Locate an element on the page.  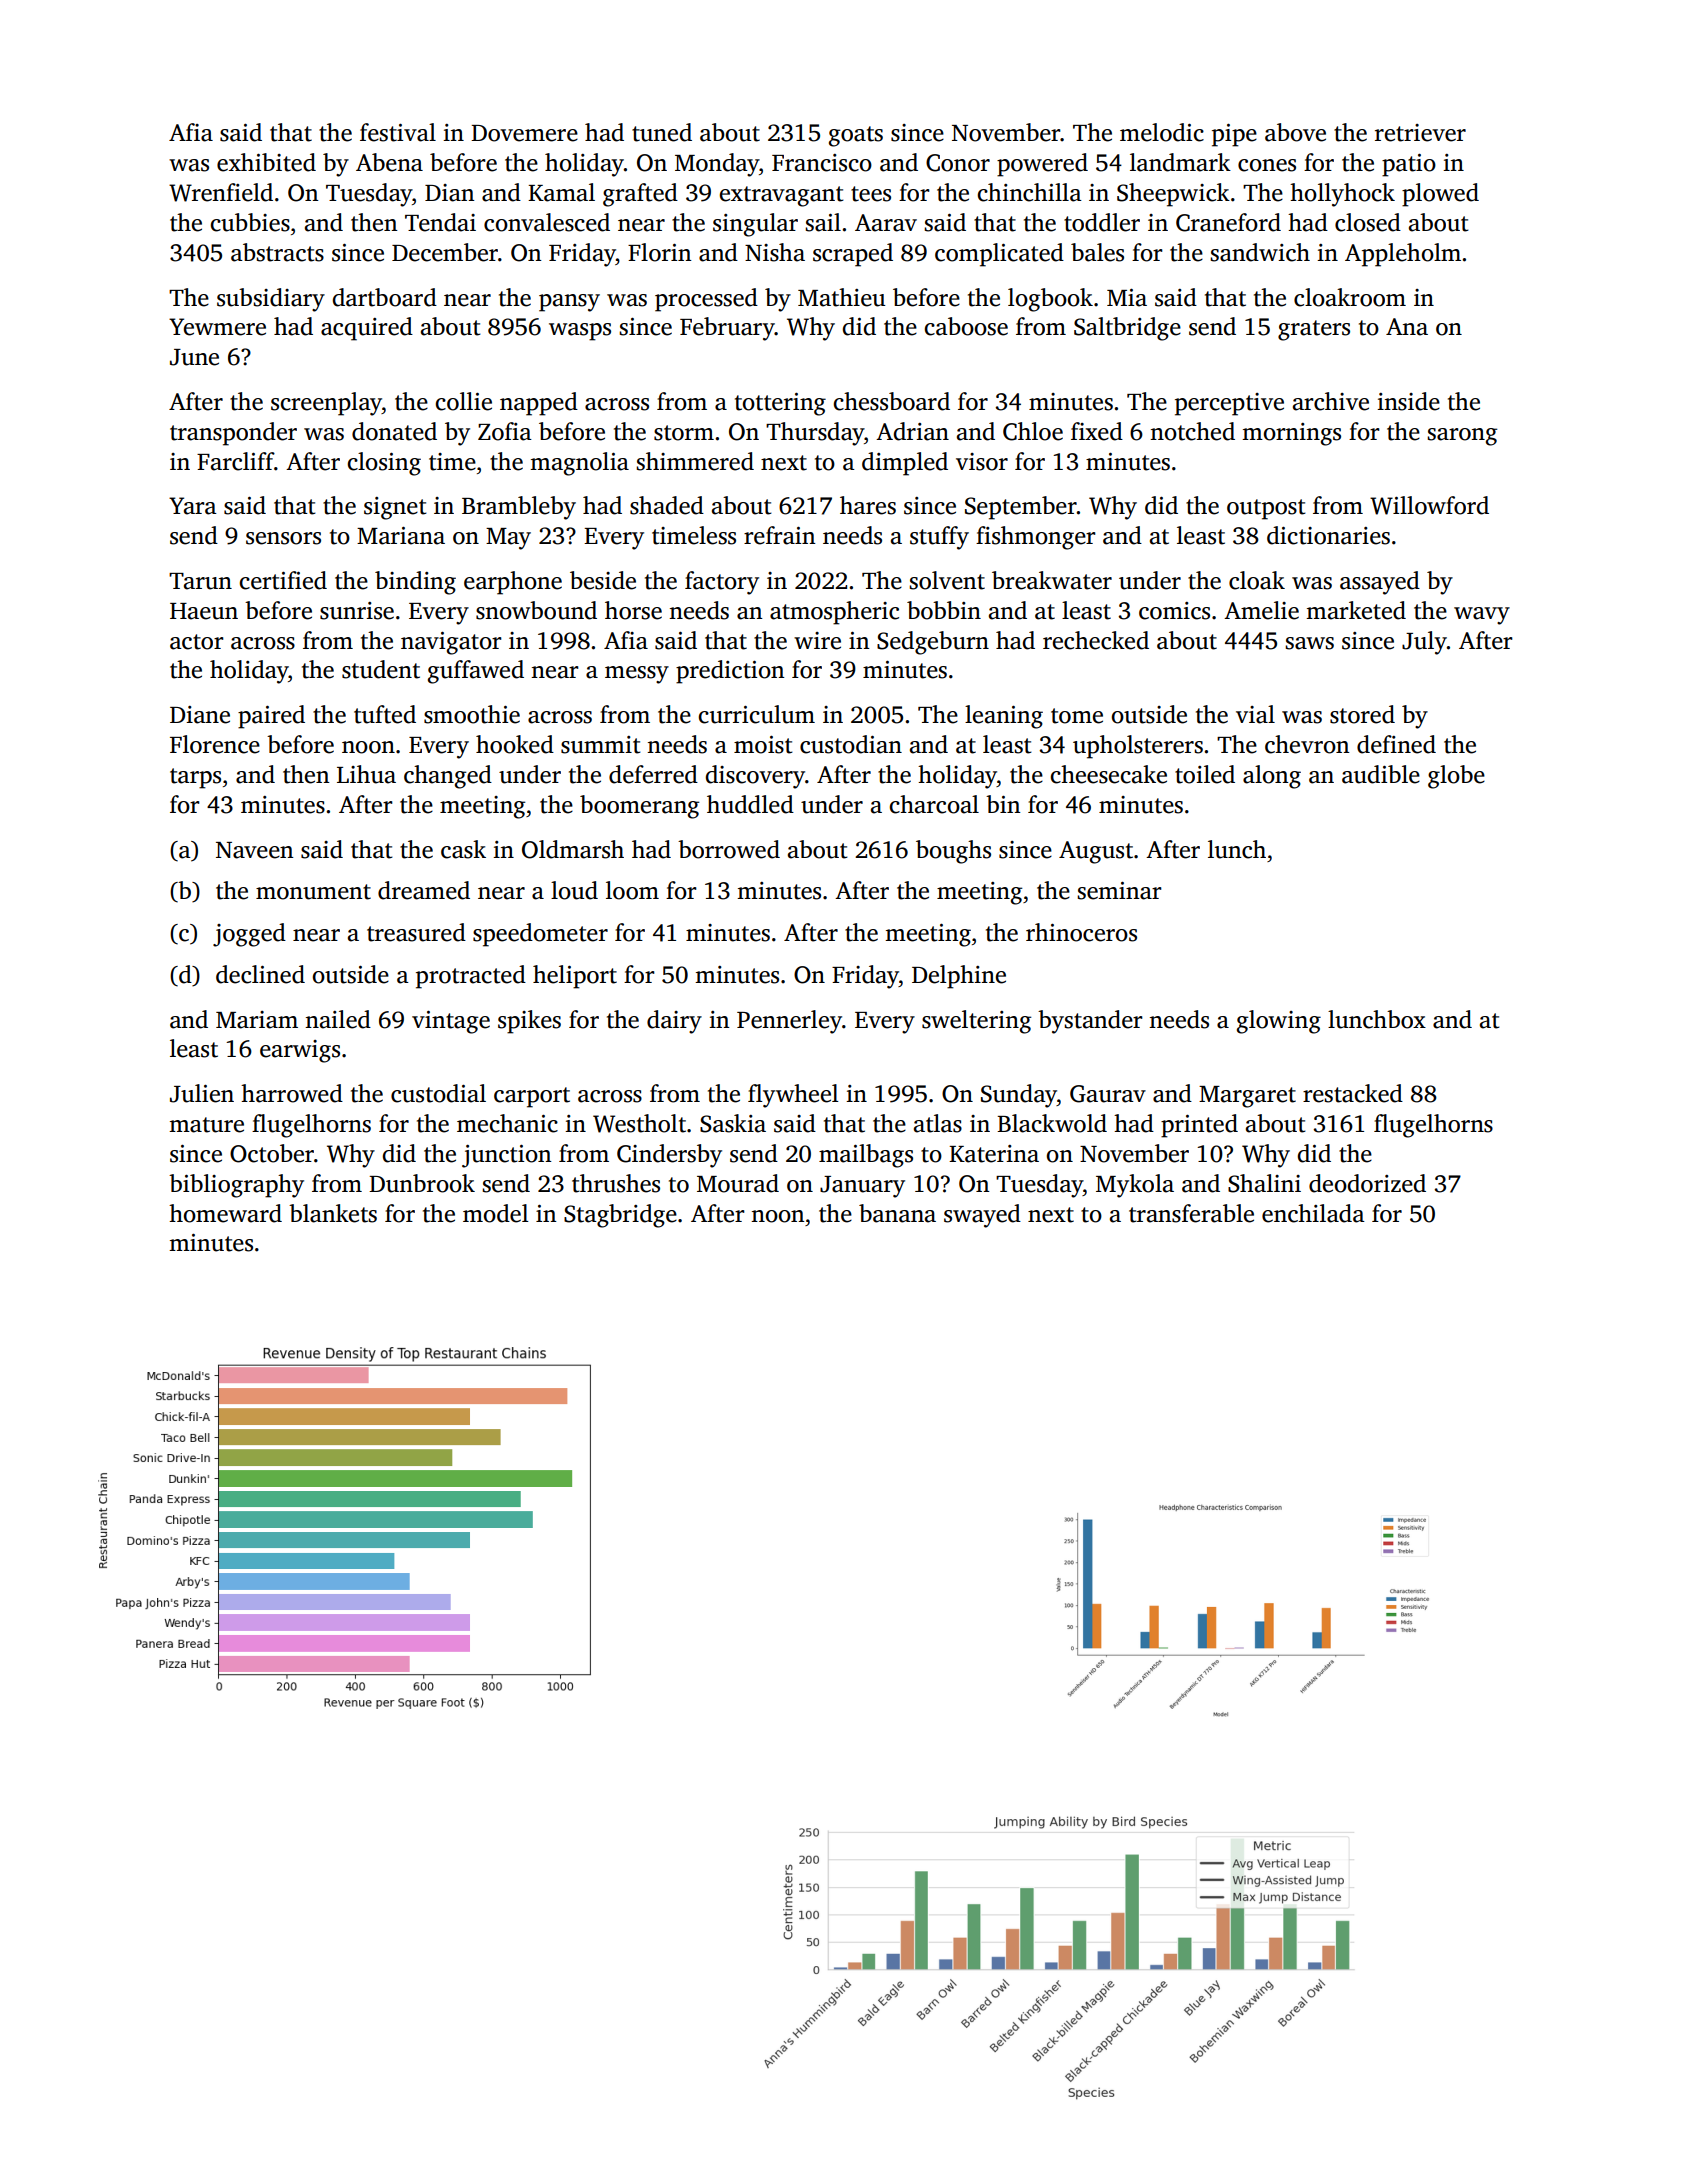
complicated is located at coordinates (999, 255).
